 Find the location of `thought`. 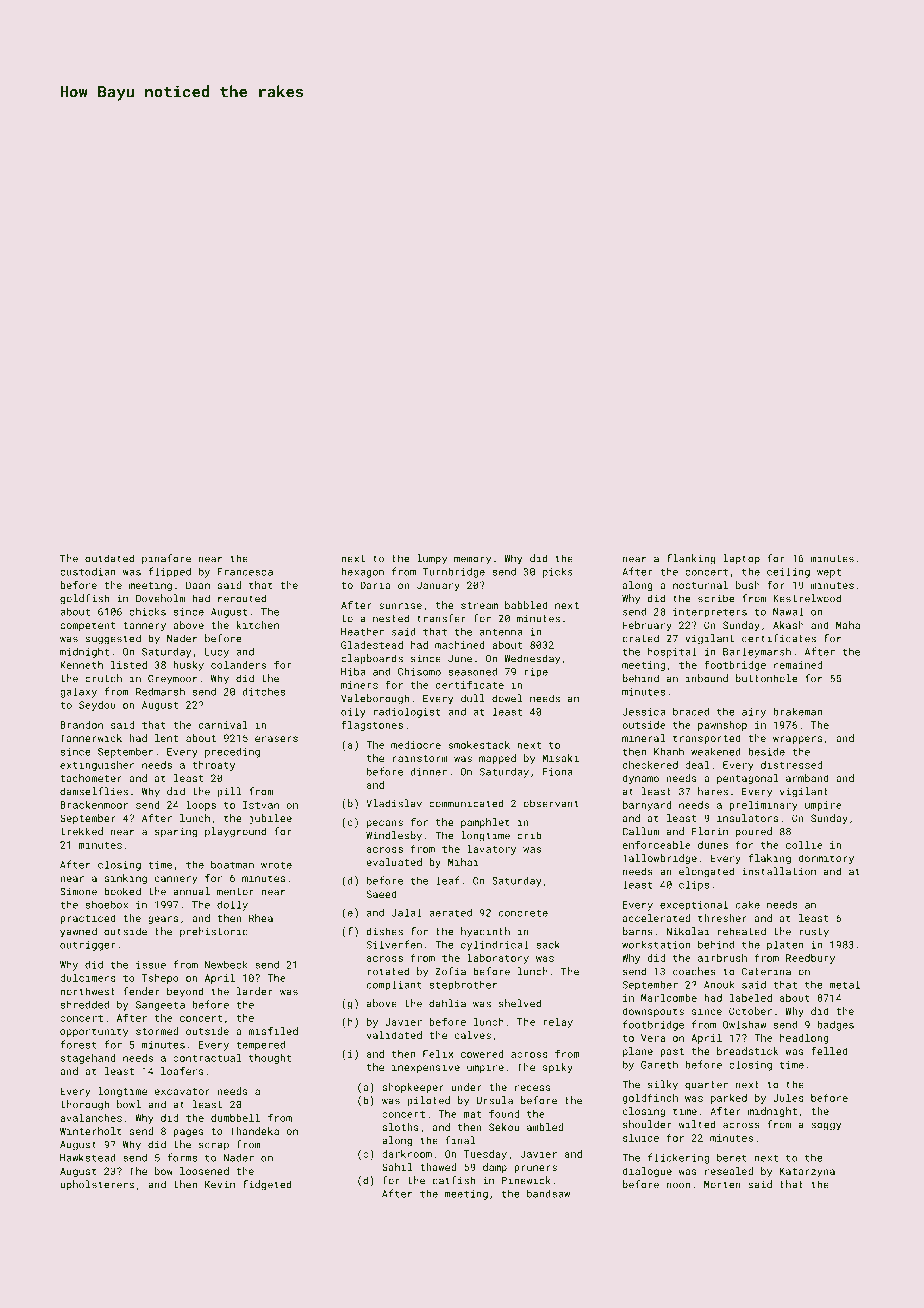

thought is located at coordinates (270, 1059).
